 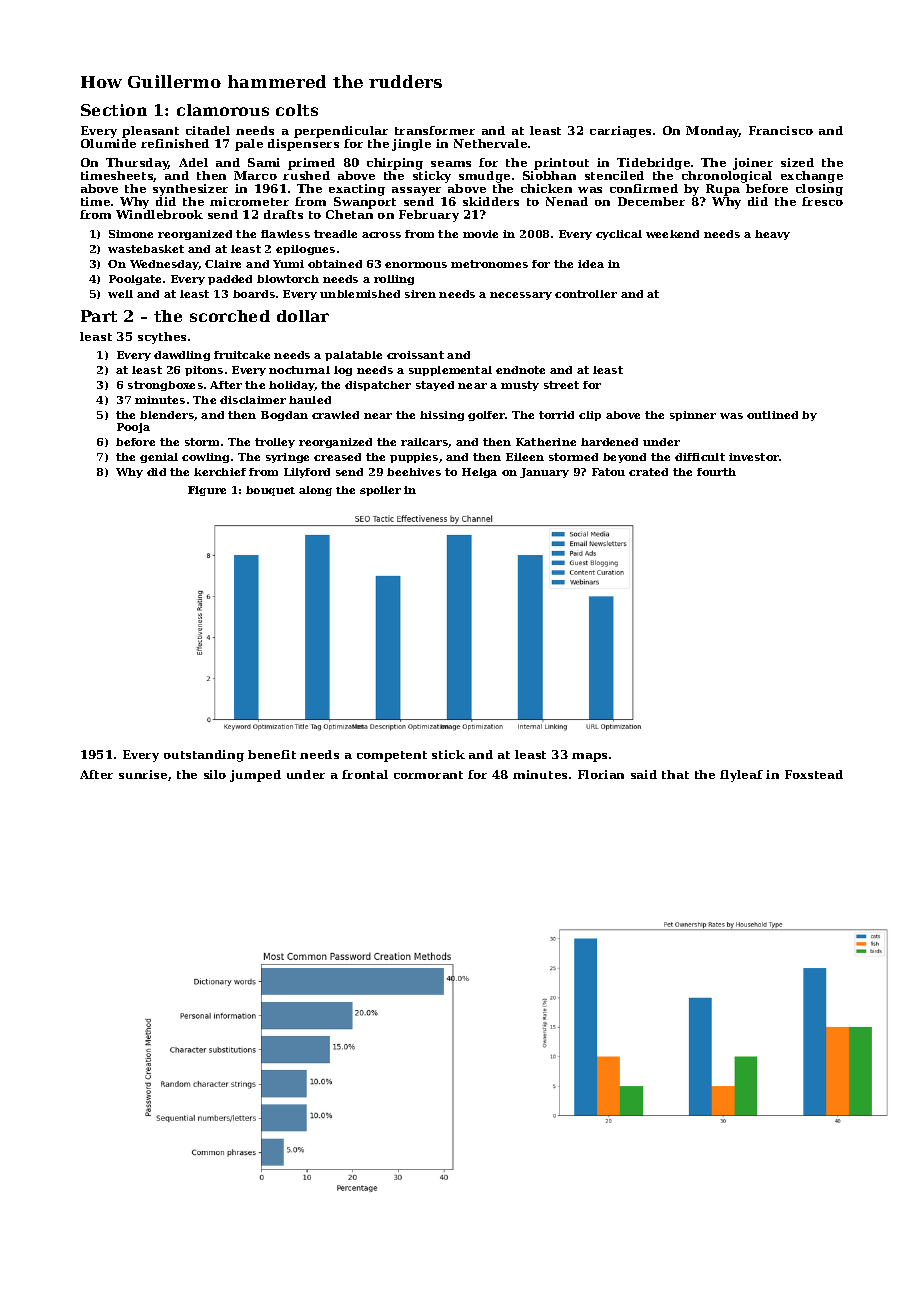 What do you see at coordinates (341, 132) in the page?
I see `perpendicular` at bounding box center [341, 132].
